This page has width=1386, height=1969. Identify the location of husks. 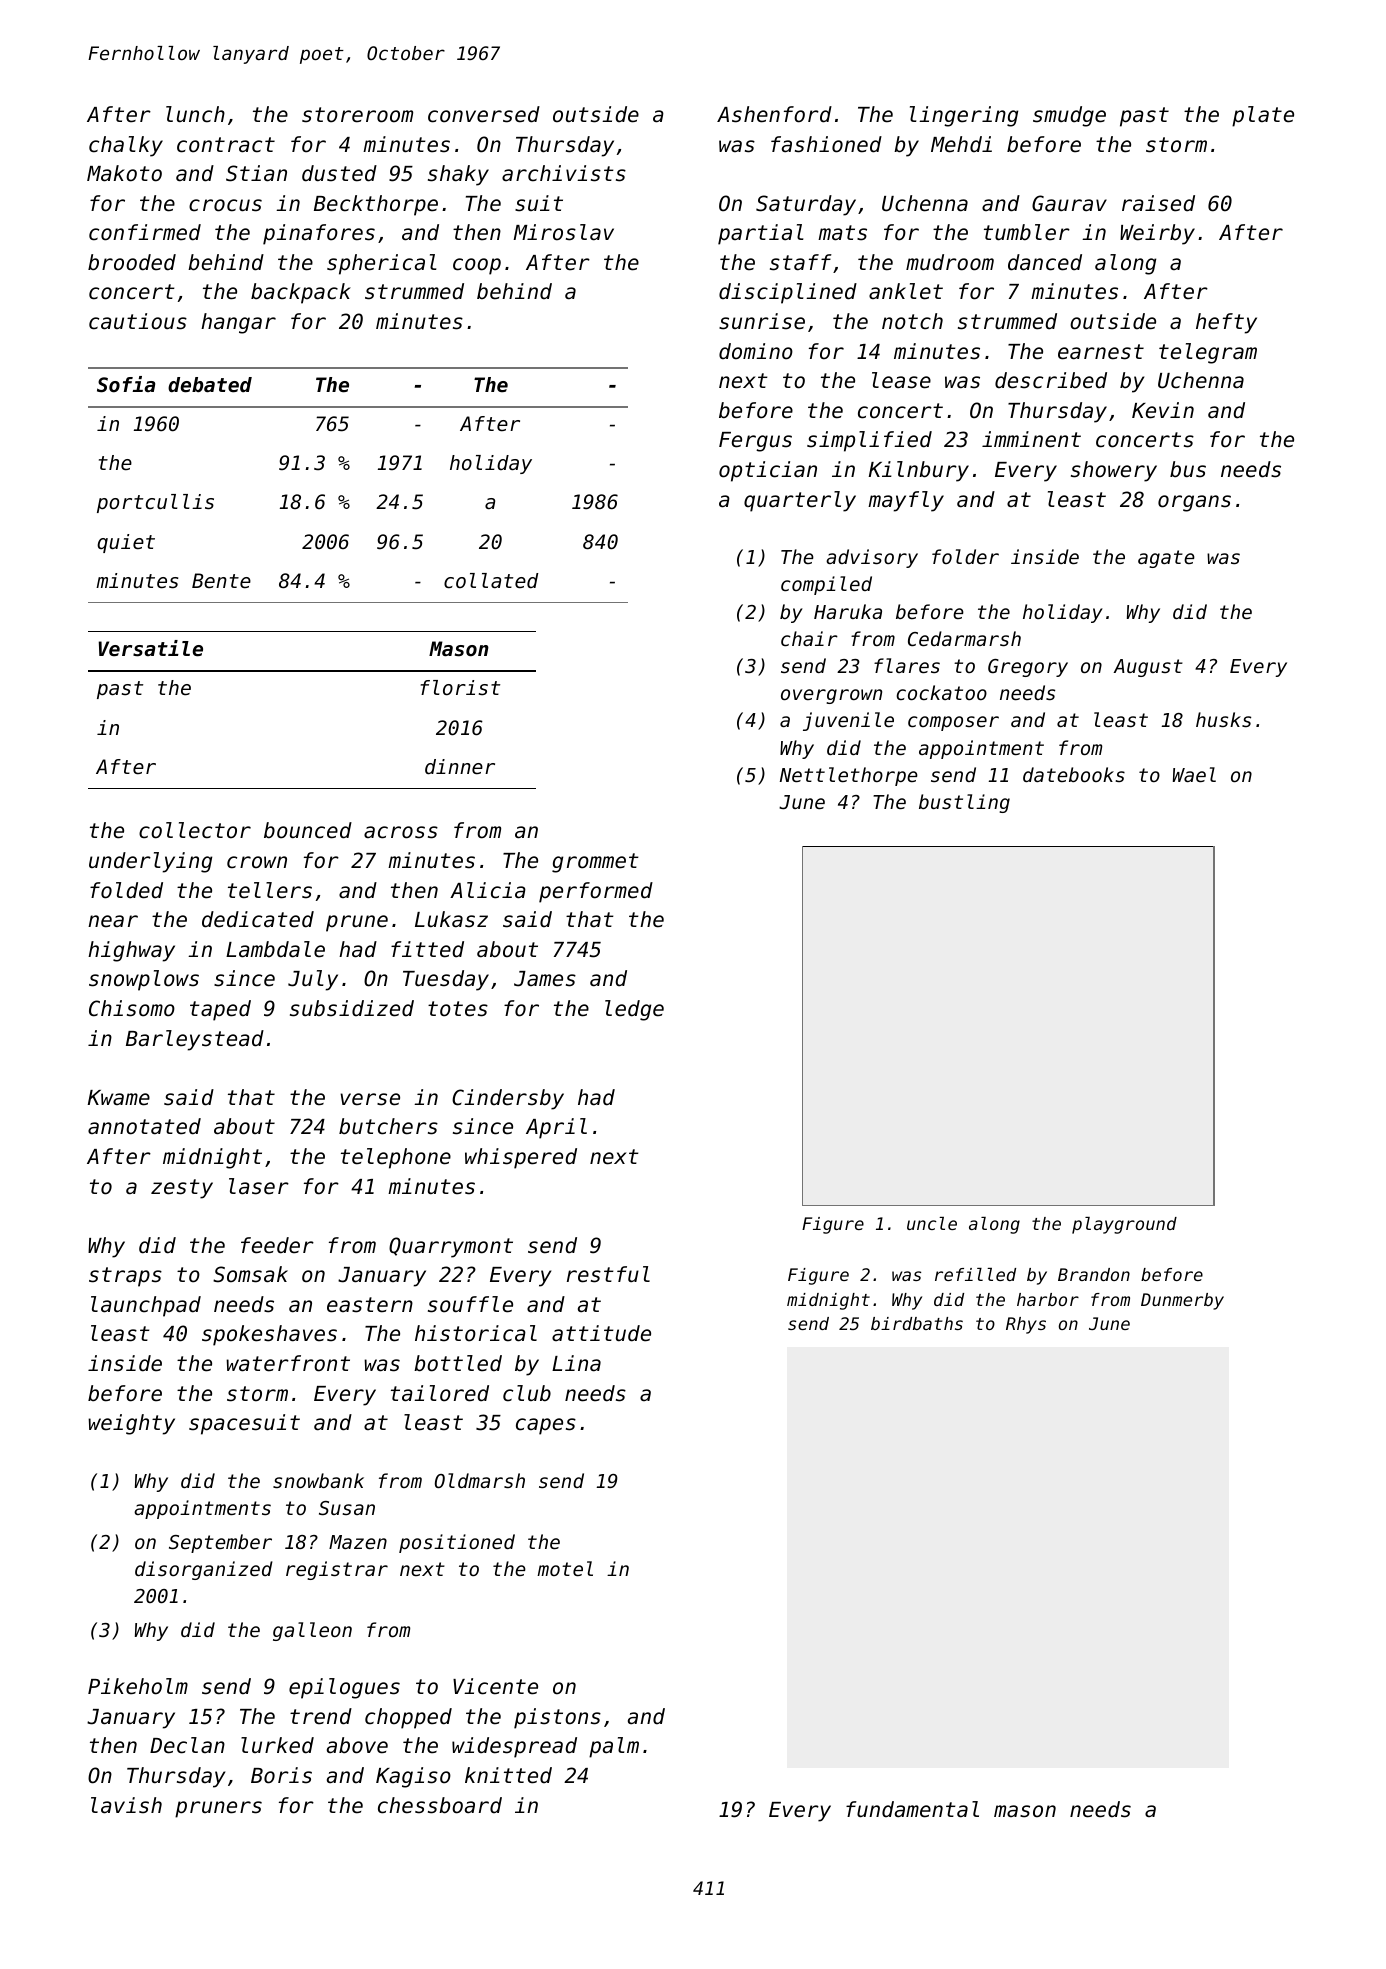
(1223, 719).
